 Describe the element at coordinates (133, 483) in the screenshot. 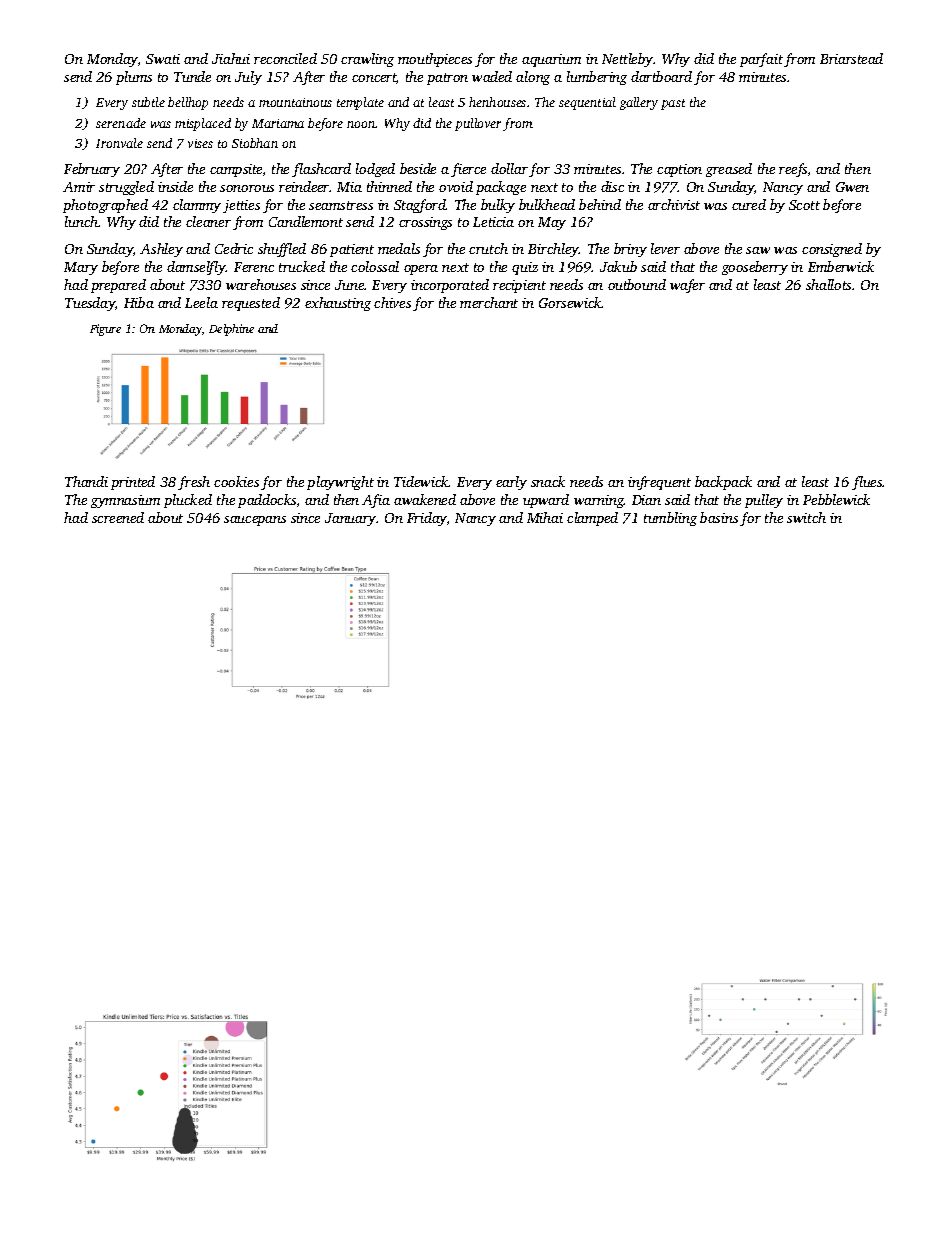

I see `printed` at that location.
